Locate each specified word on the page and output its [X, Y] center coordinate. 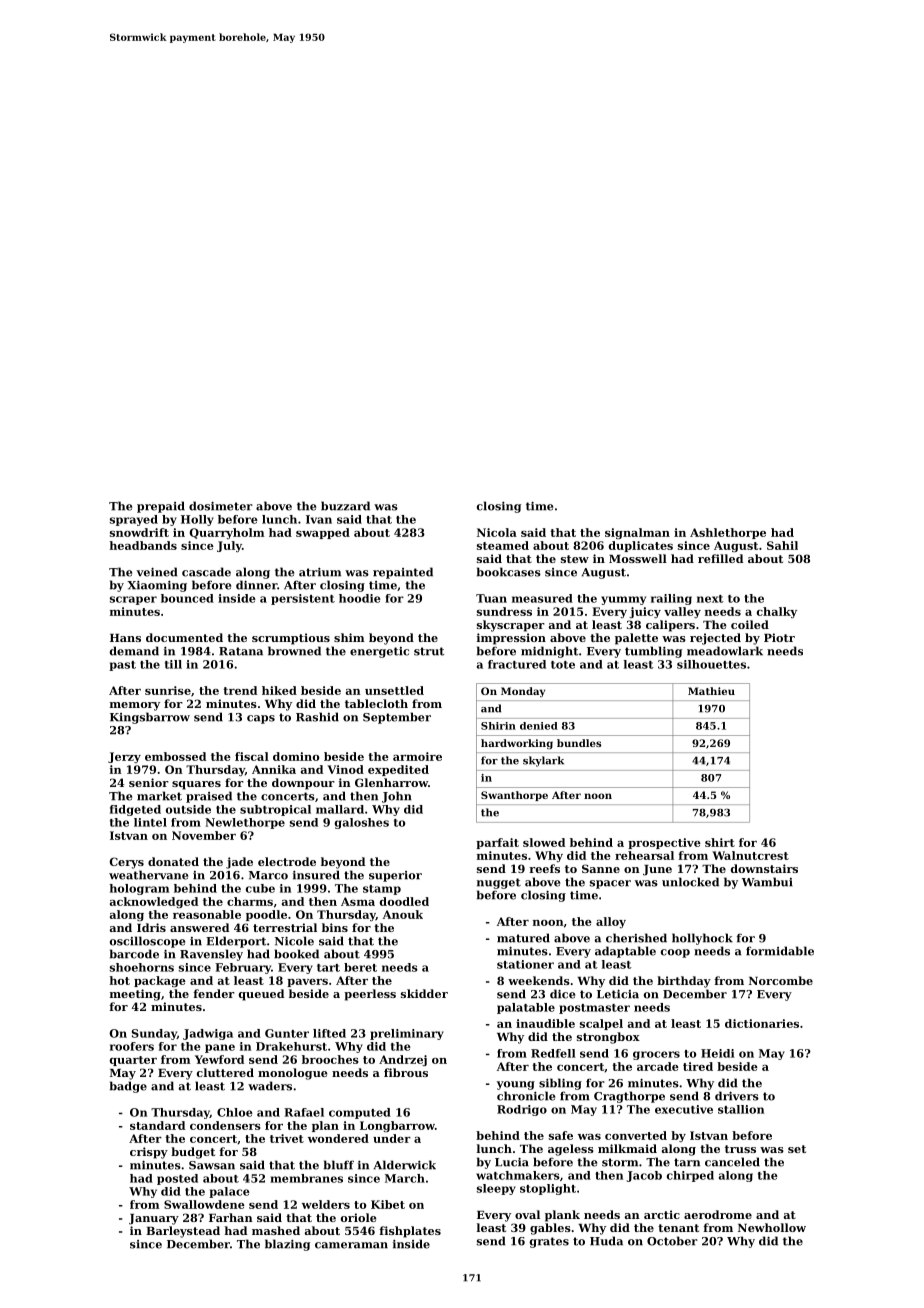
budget [193, 1153]
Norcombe [781, 980]
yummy [623, 600]
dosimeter [221, 506]
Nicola [497, 532]
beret [360, 967]
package [160, 981]
